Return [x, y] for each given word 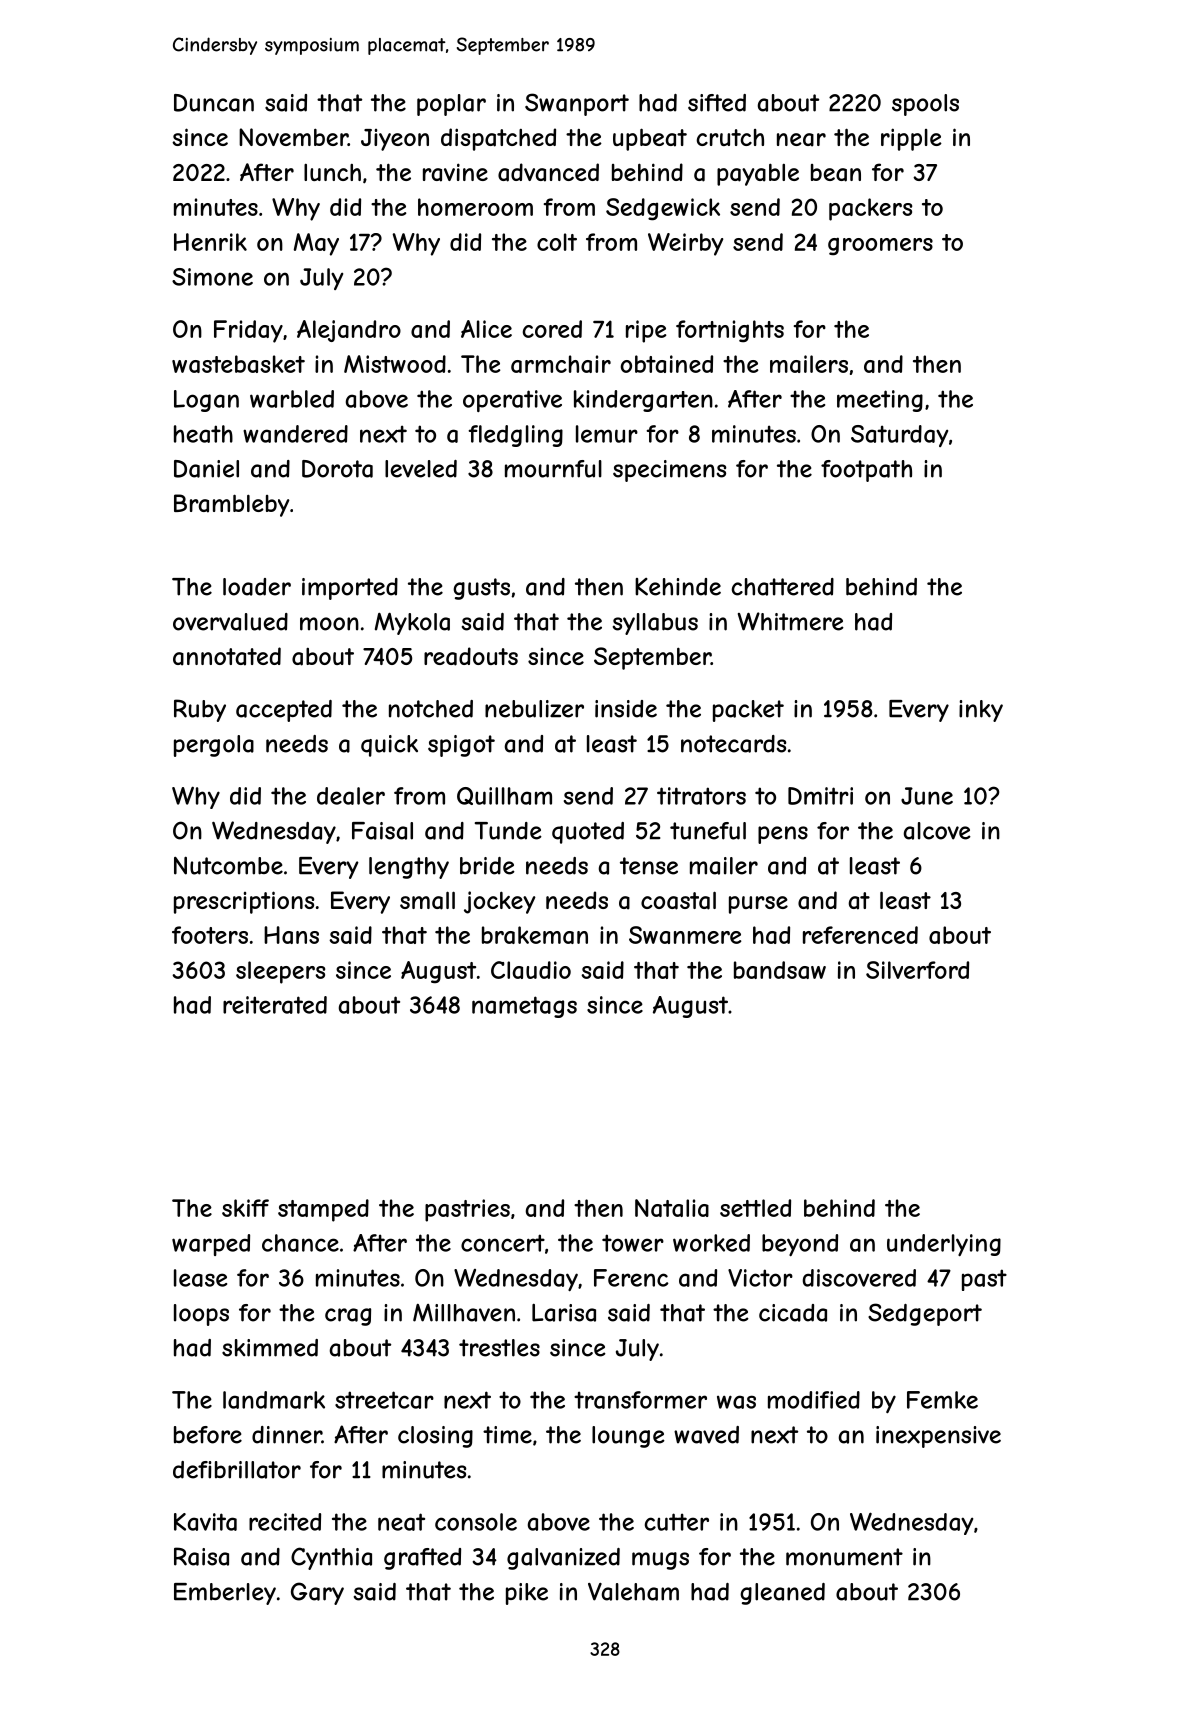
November [293, 137]
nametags [524, 1007]
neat [401, 1522]
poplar [451, 105]
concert [503, 1243]
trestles [499, 1348]
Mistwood [395, 364]
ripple [911, 139]
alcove [937, 831]
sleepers [280, 972]
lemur [607, 434]
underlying [944, 1245]
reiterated [275, 1005]
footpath [866, 471]
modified [814, 1400]
